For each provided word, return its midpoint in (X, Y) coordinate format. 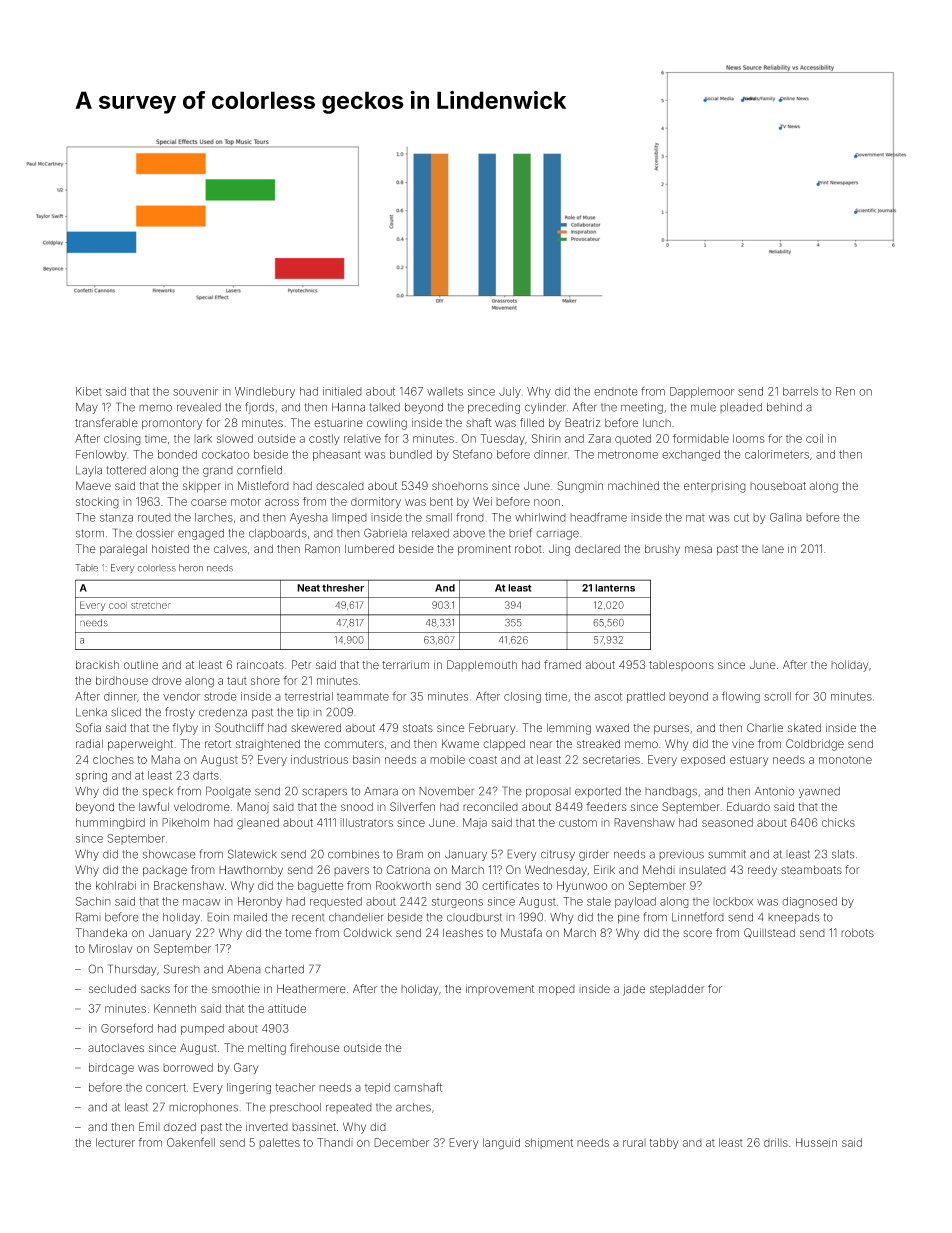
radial (89, 743)
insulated (702, 869)
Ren (845, 391)
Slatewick (252, 854)
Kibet (89, 391)
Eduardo (748, 806)
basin (366, 759)
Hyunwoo (582, 886)
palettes (279, 1143)
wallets (445, 391)
